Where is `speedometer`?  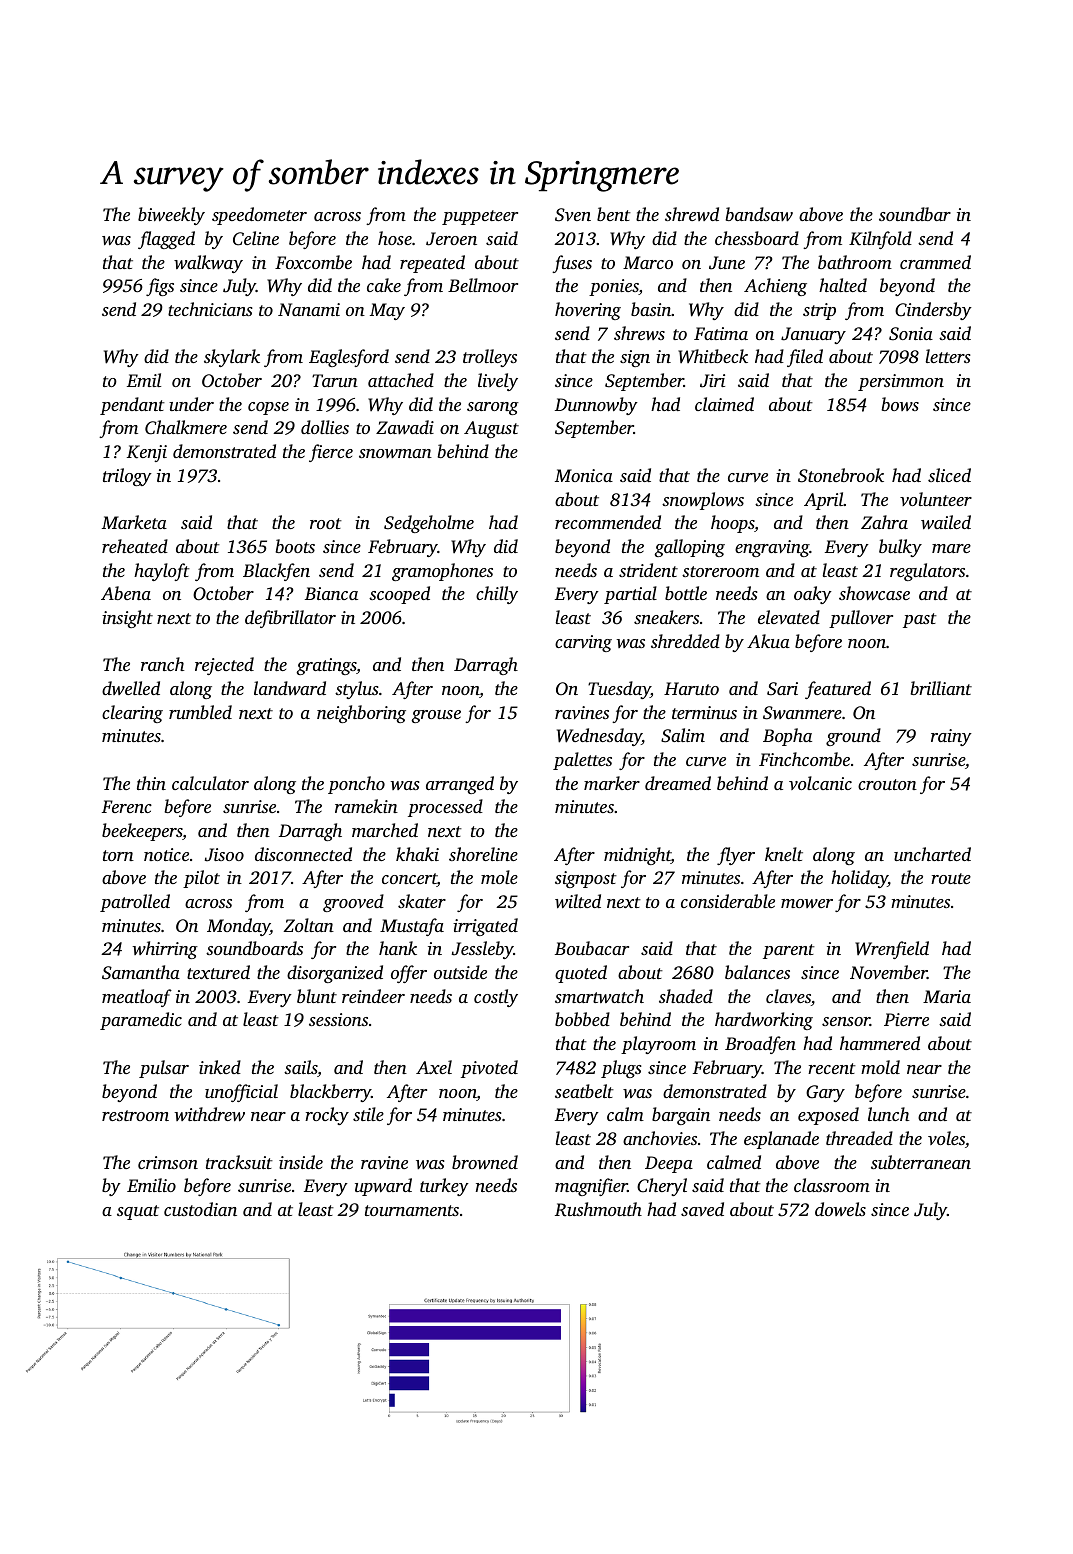 speedometer is located at coordinates (259, 216).
